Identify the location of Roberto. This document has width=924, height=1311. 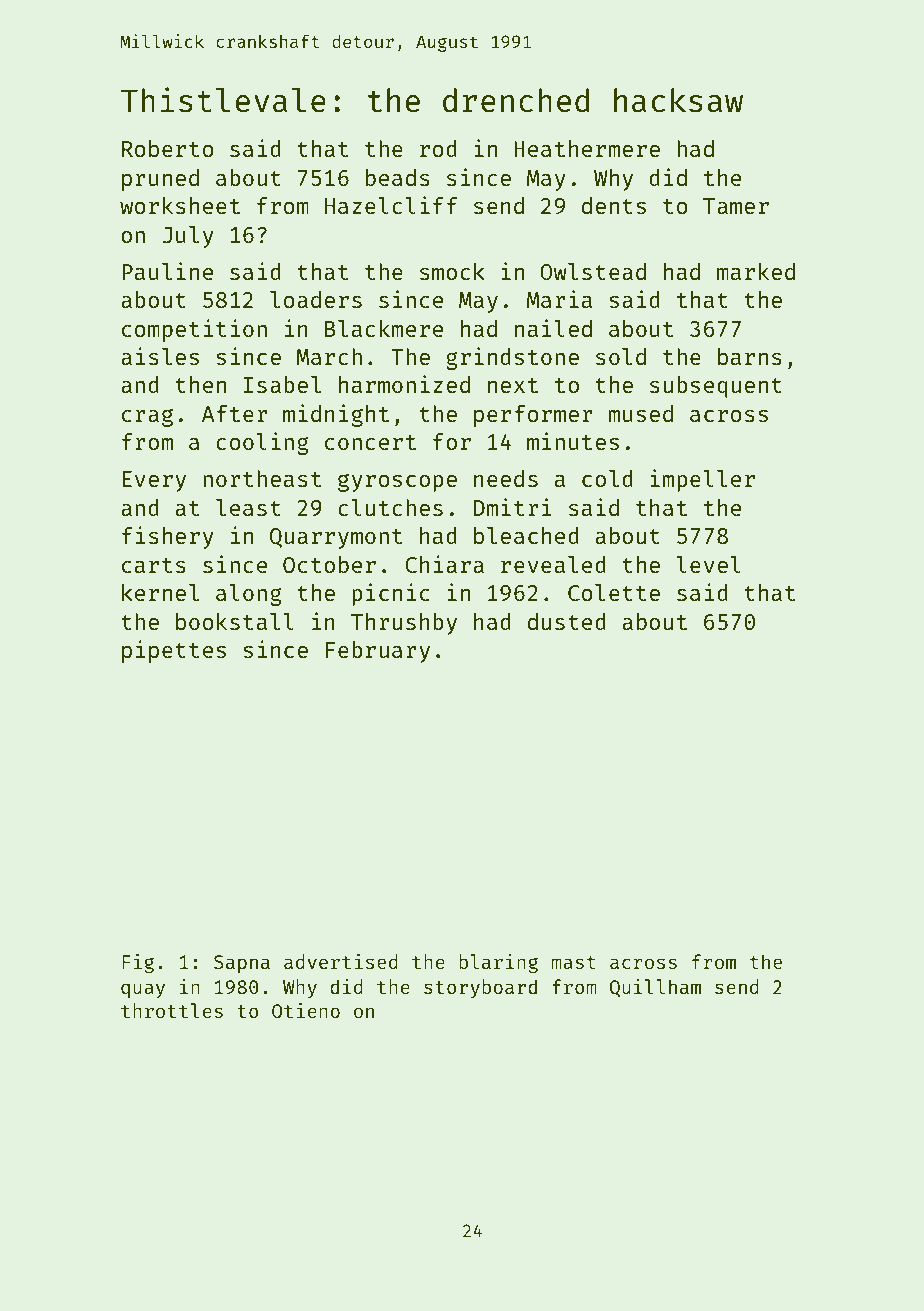
(168, 148).
